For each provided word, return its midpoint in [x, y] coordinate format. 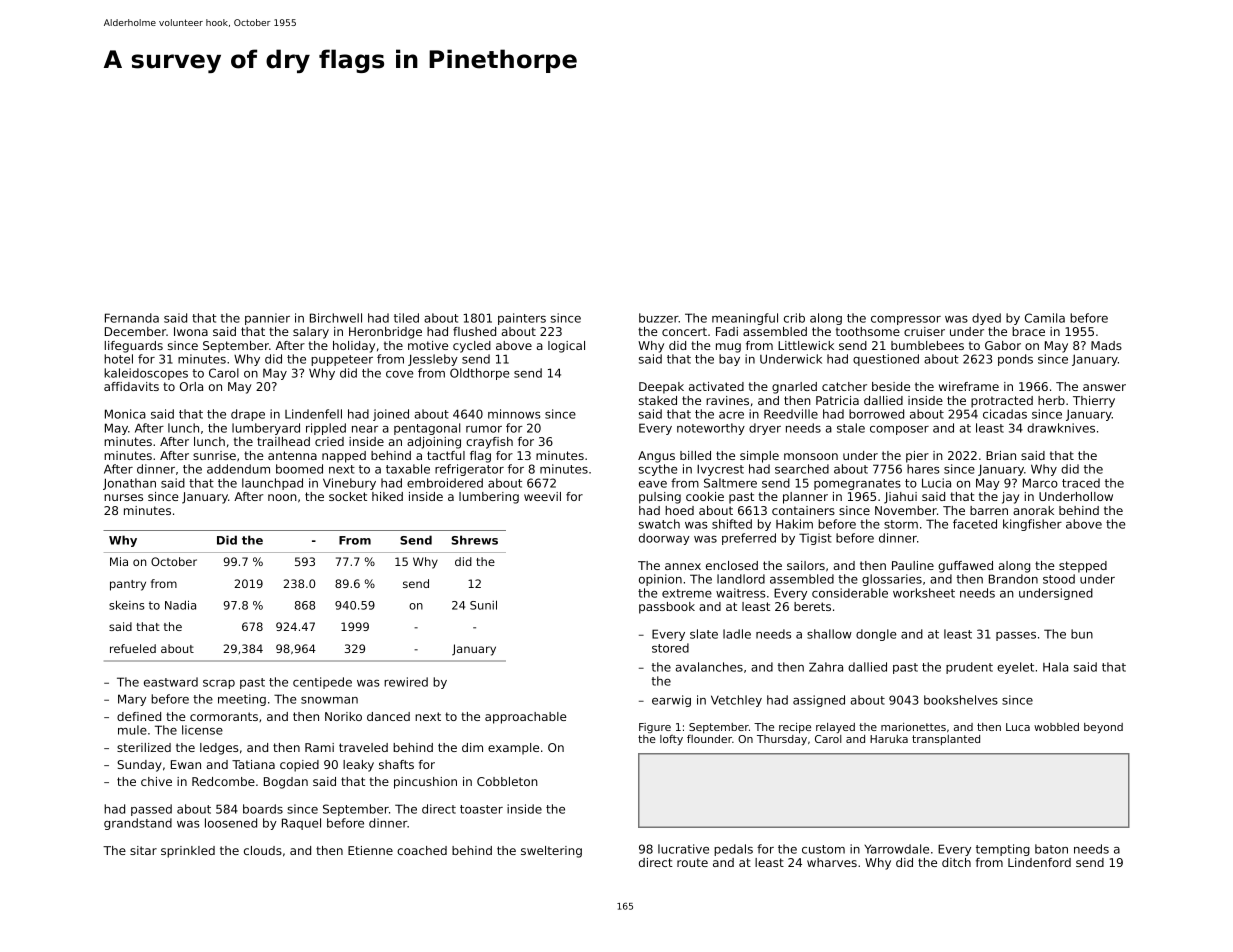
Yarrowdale [897, 849]
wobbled [1056, 727]
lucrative [683, 849]
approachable [526, 718]
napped [344, 457]
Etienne [370, 850]
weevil [542, 496]
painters [522, 319]
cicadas [1005, 414]
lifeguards [134, 347]
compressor [906, 320]
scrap [219, 684]
